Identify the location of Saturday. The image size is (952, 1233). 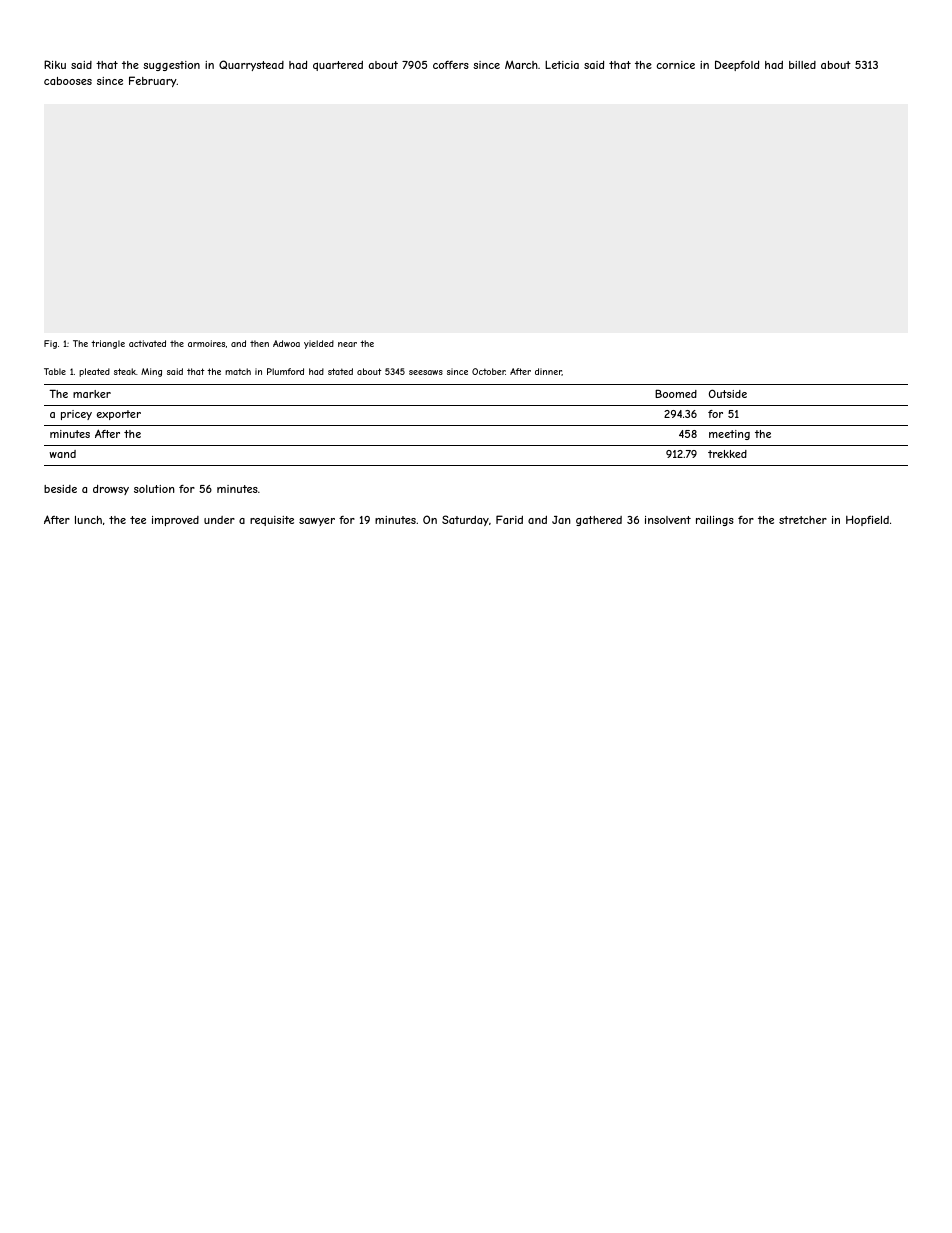
(465, 520).
